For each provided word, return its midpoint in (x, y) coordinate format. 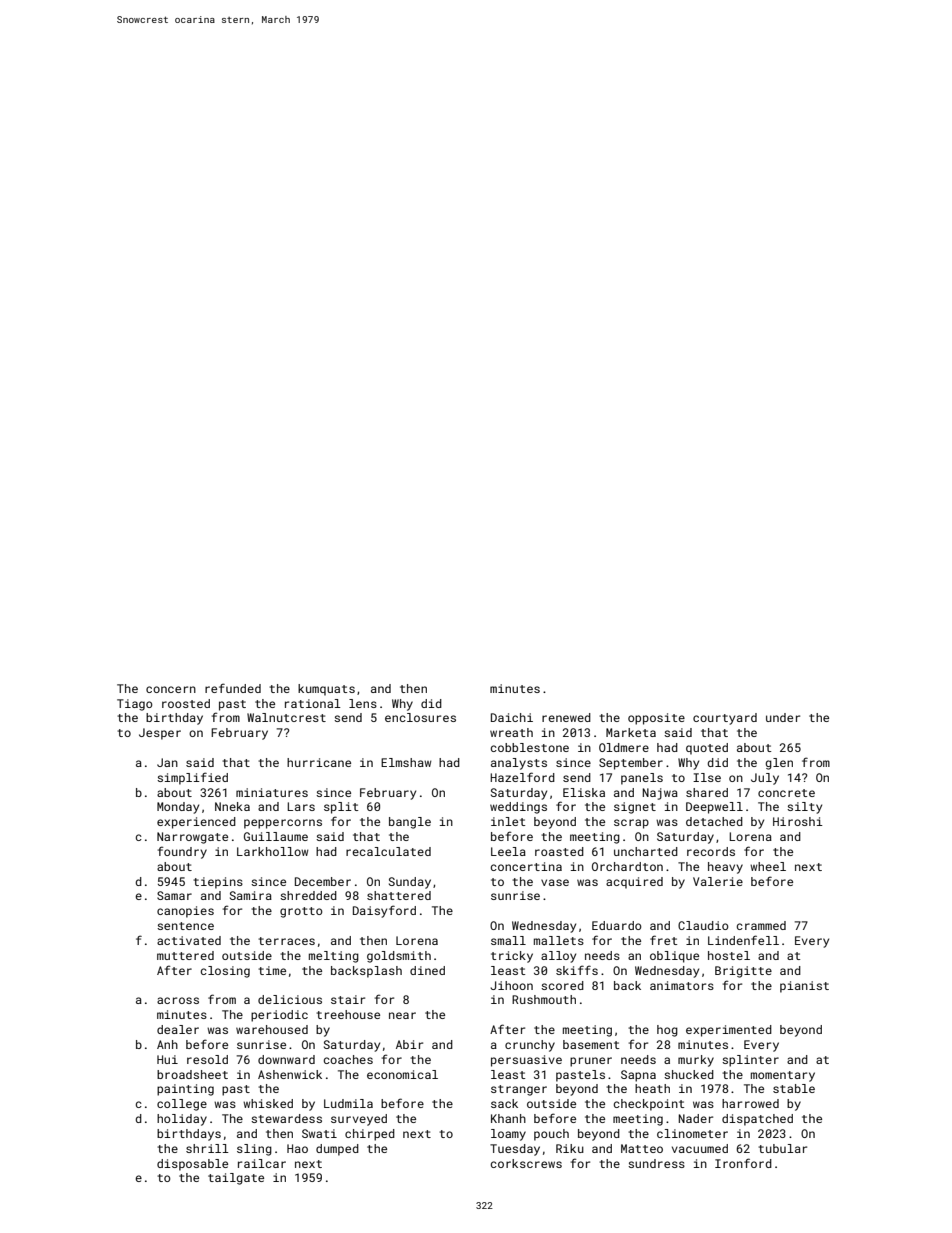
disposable (192, 1165)
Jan (167, 762)
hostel (729, 955)
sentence (185, 926)
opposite (656, 719)
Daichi (512, 717)
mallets (559, 940)
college (182, 1105)
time (272, 970)
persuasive (526, 1061)
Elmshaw (406, 762)
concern (171, 689)
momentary (783, 1076)
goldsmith (399, 957)
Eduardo (617, 925)
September (631, 764)
